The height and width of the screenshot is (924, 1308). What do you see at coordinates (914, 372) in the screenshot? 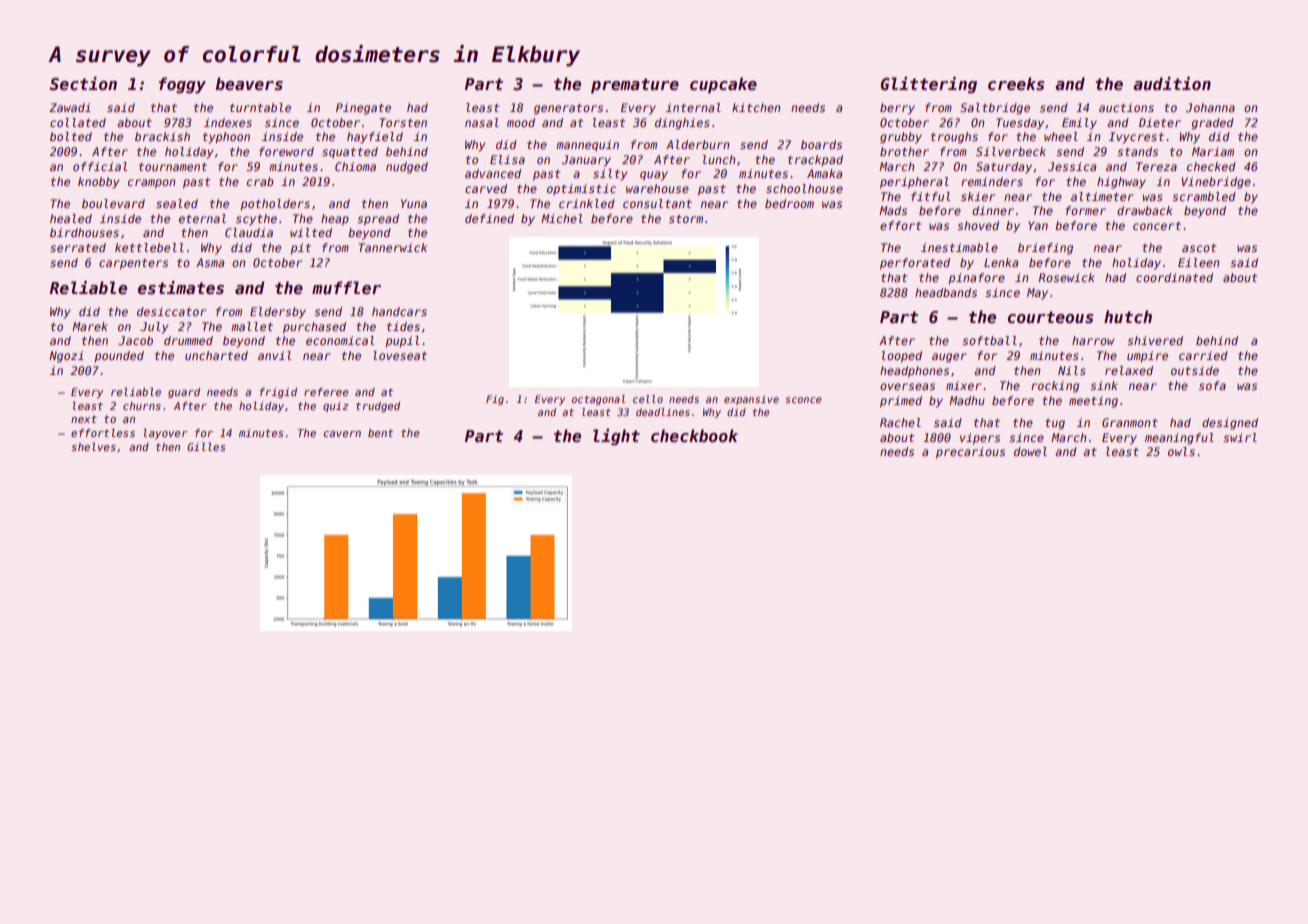
I see `headphones` at bounding box center [914, 372].
